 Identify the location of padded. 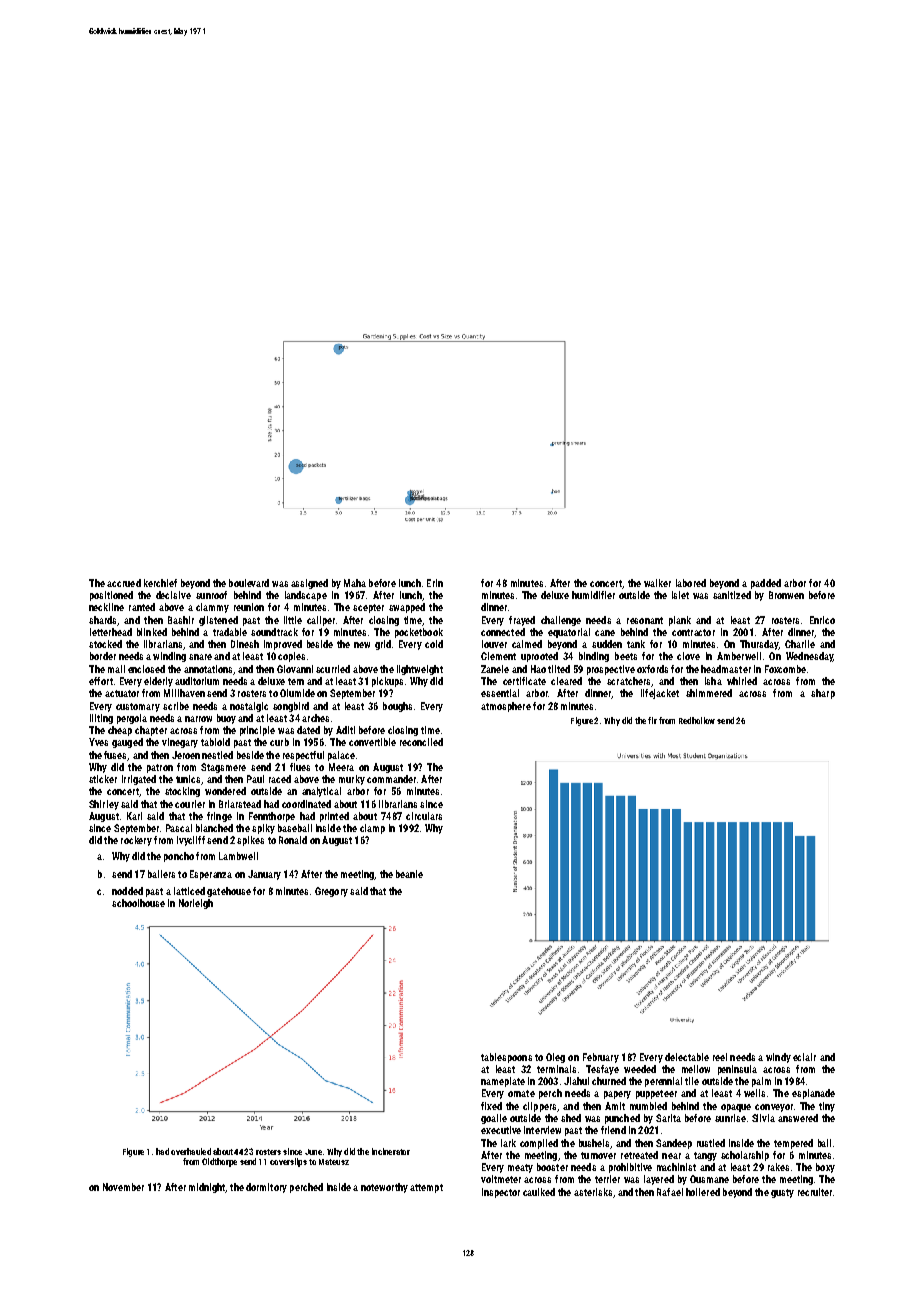
(766, 584).
